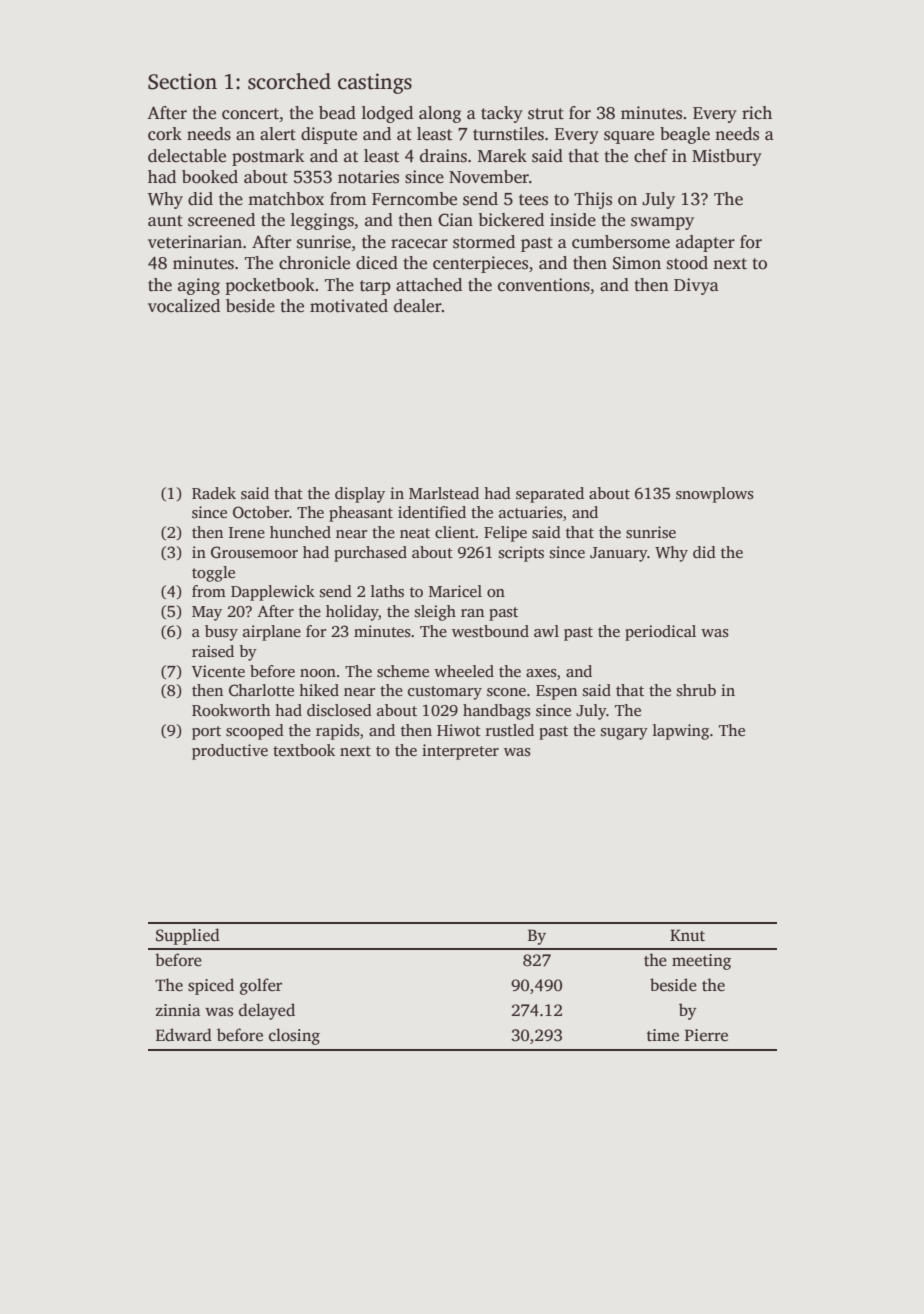  I want to click on rustled, so click(510, 730).
